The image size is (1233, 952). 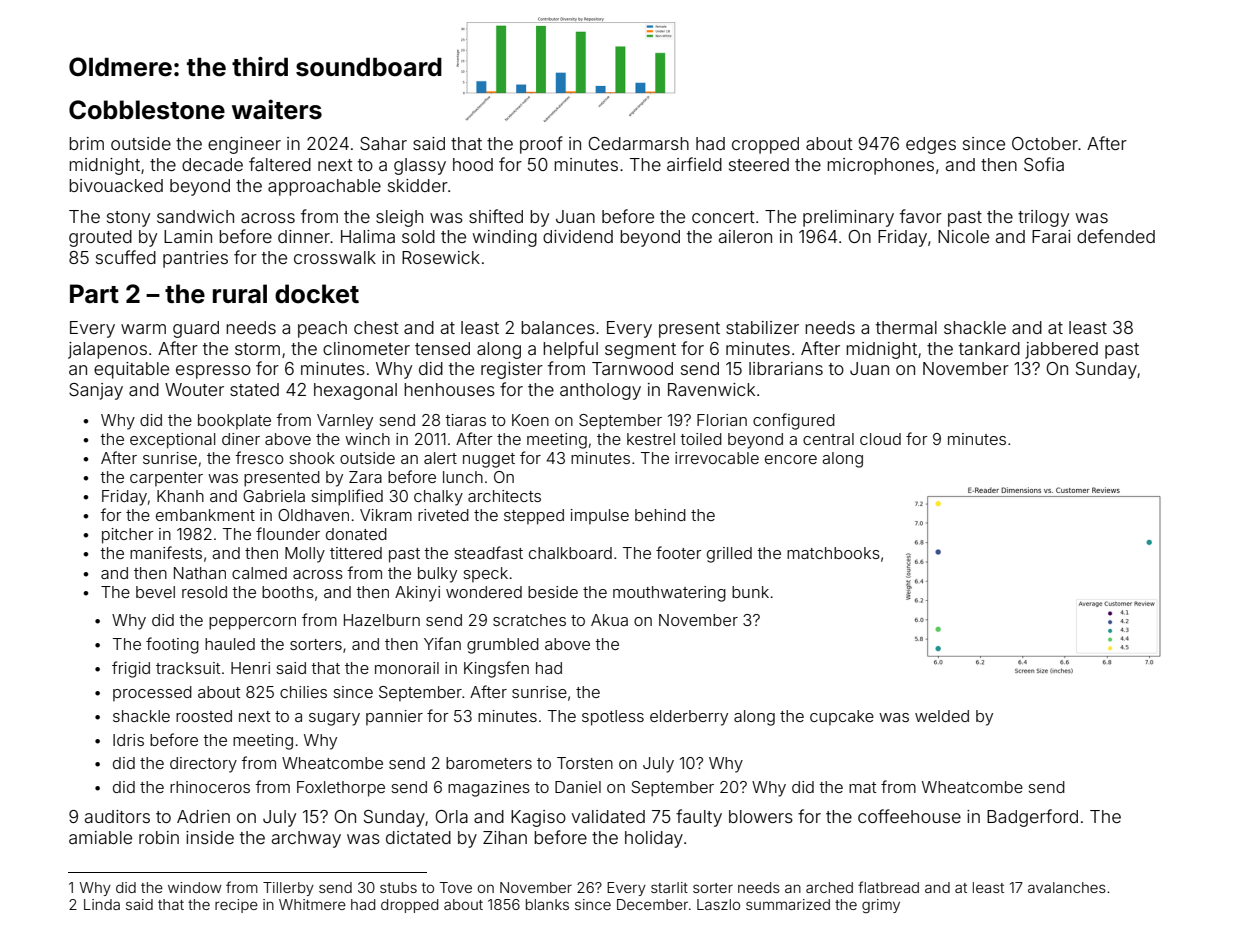 I want to click on beside, so click(x=553, y=592).
